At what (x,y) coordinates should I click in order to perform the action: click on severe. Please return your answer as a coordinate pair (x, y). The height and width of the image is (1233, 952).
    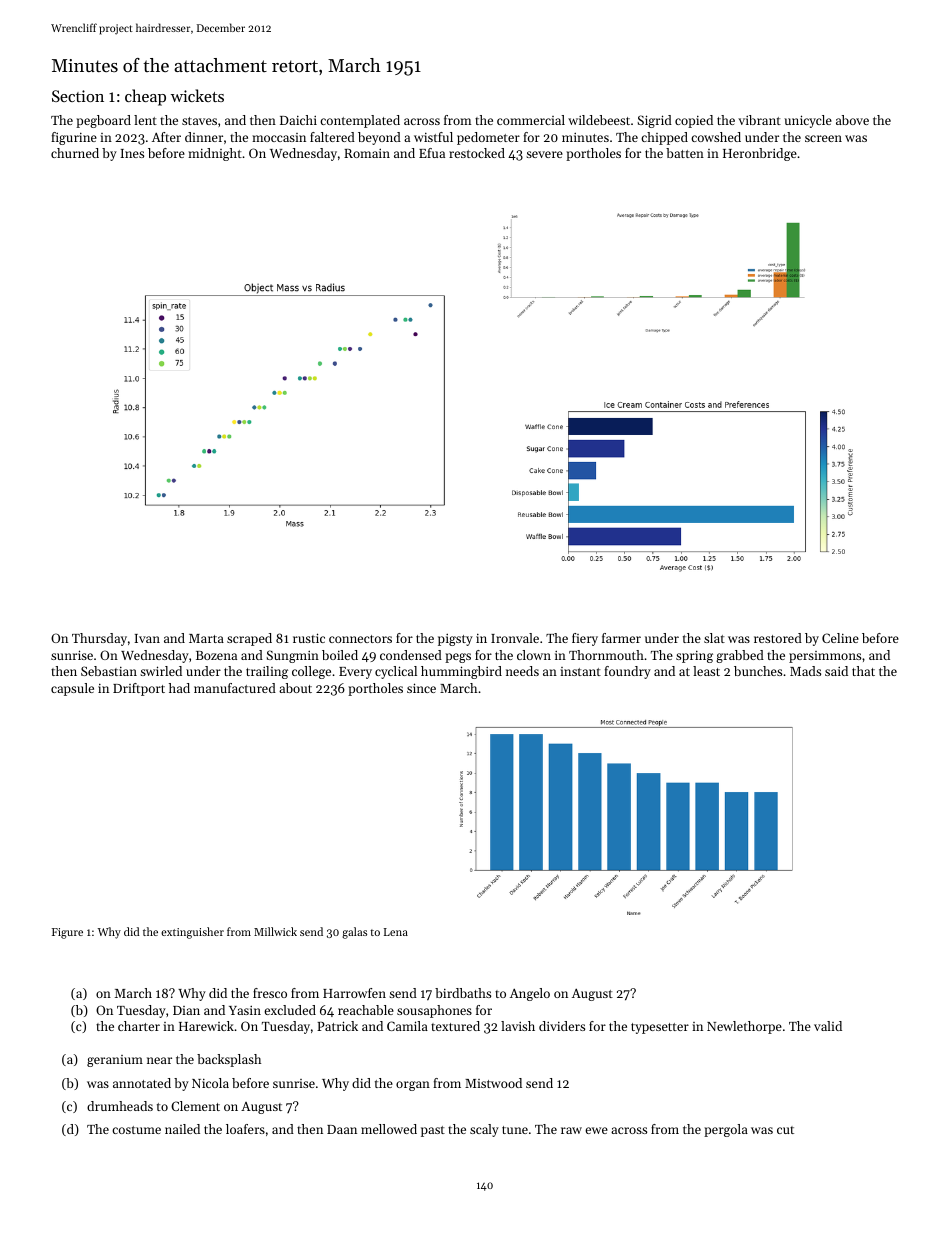
    Looking at the image, I should click on (544, 154).
